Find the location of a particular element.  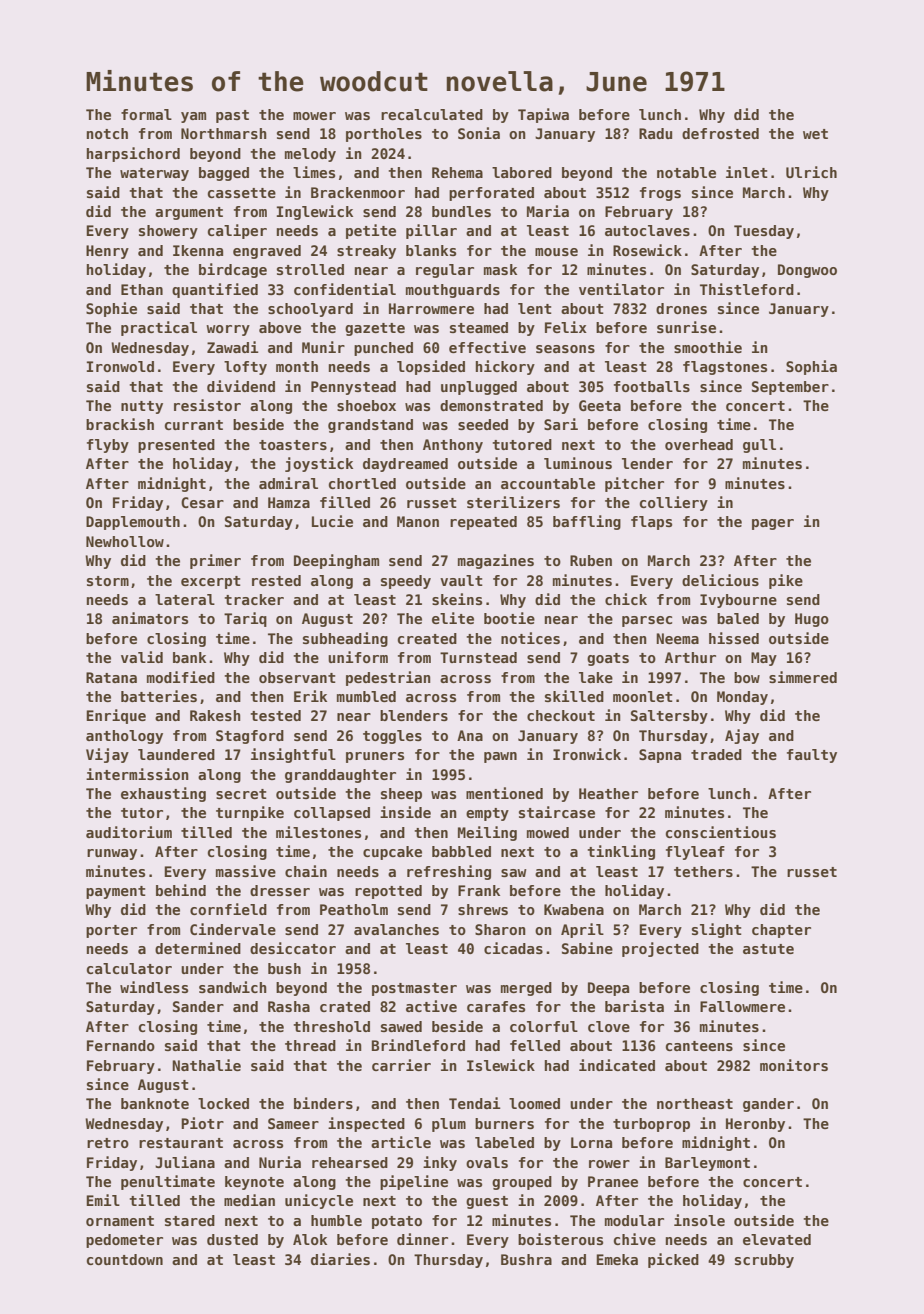

diaries is located at coordinates (340, 1259).
